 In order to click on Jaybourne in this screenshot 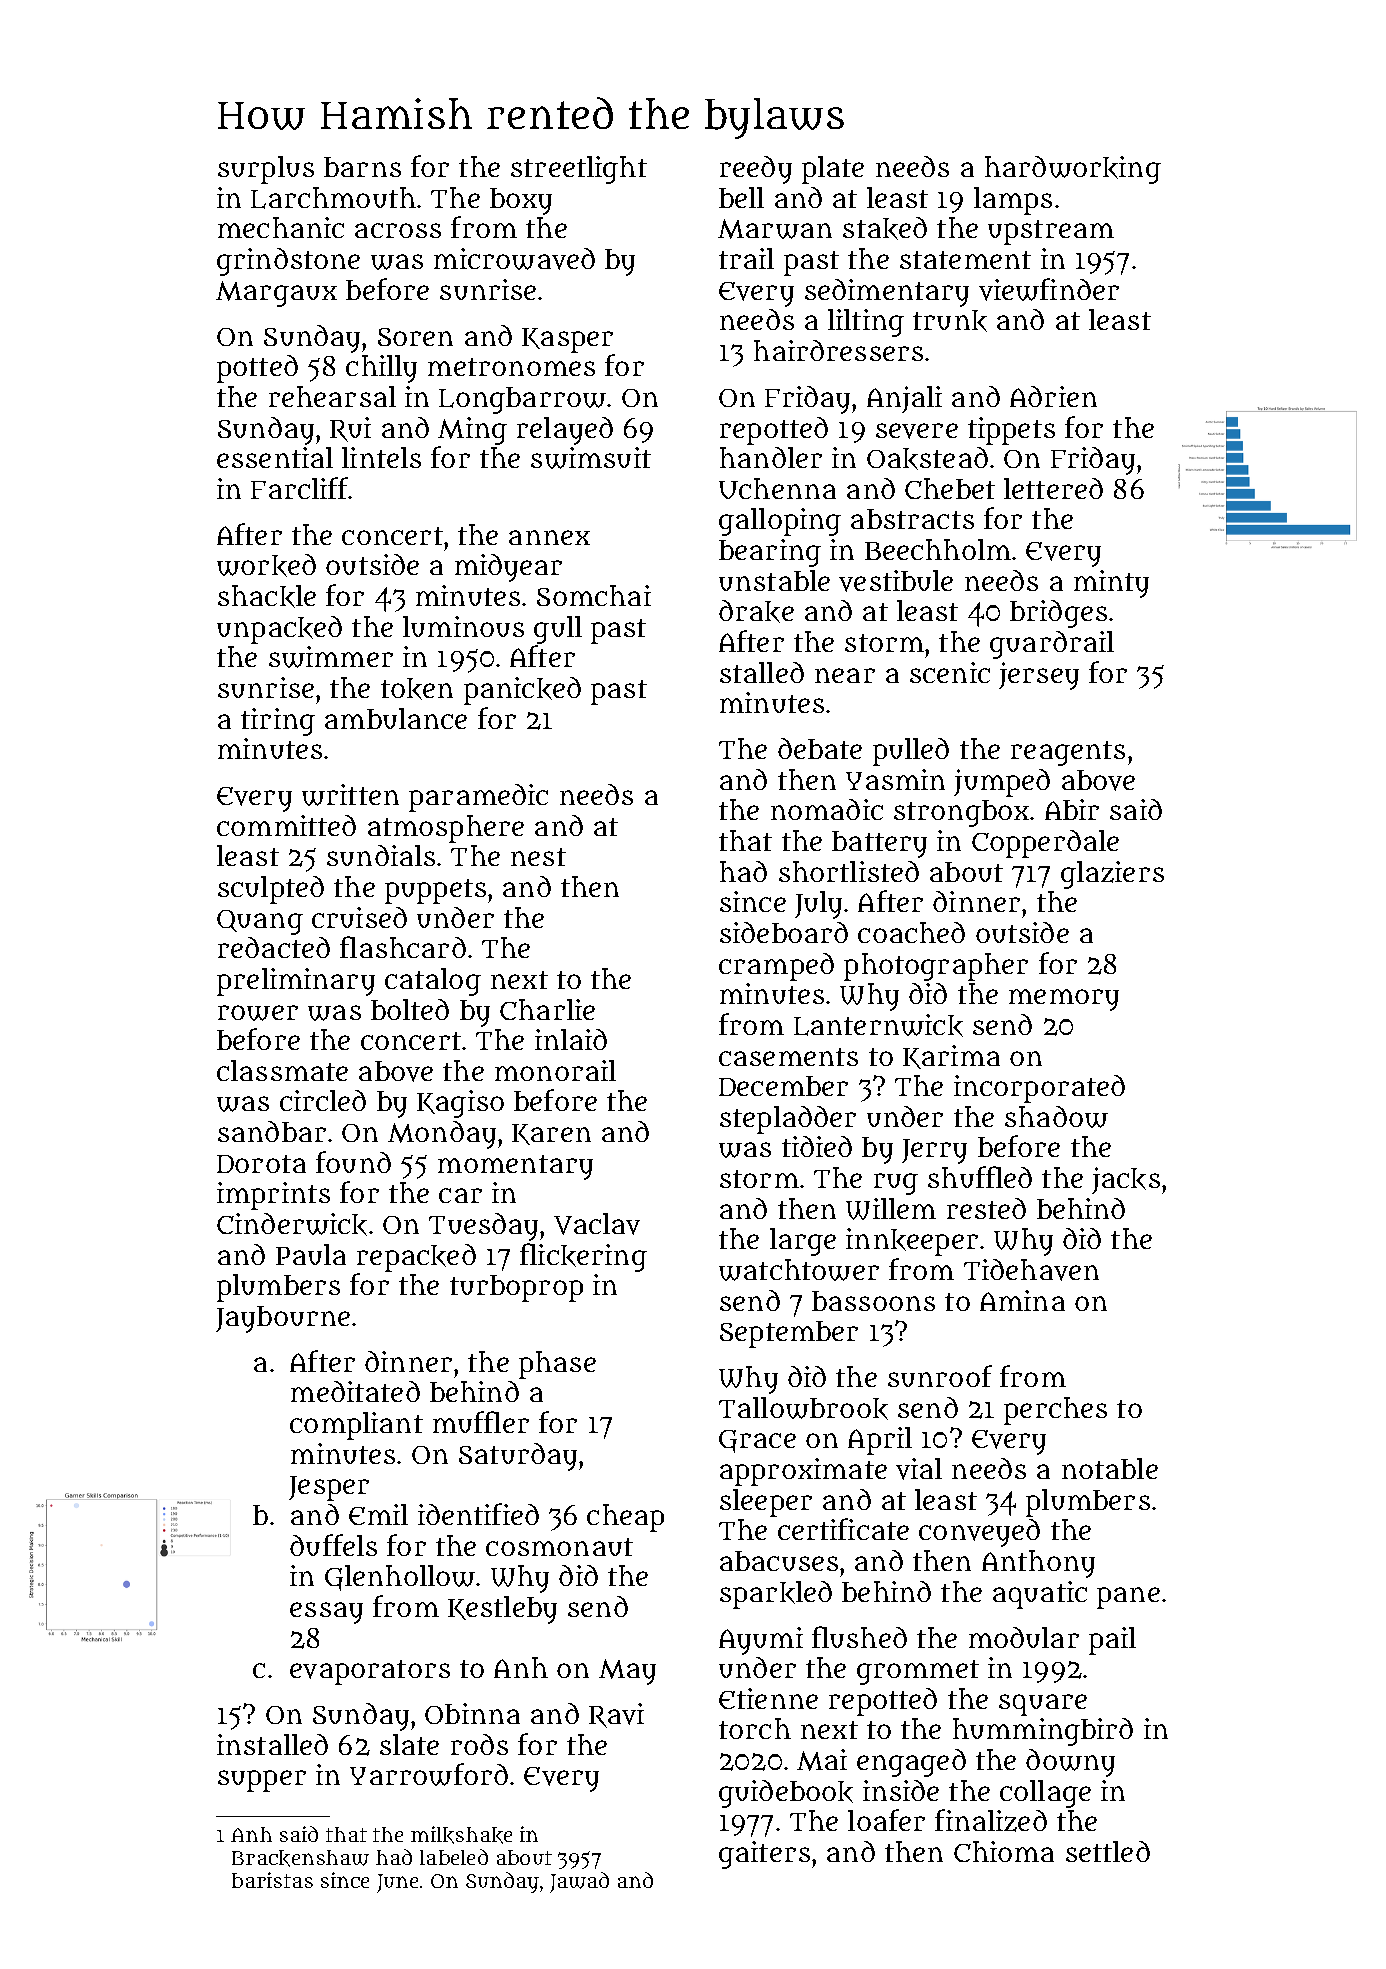, I will do `click(283, 1319)`.
